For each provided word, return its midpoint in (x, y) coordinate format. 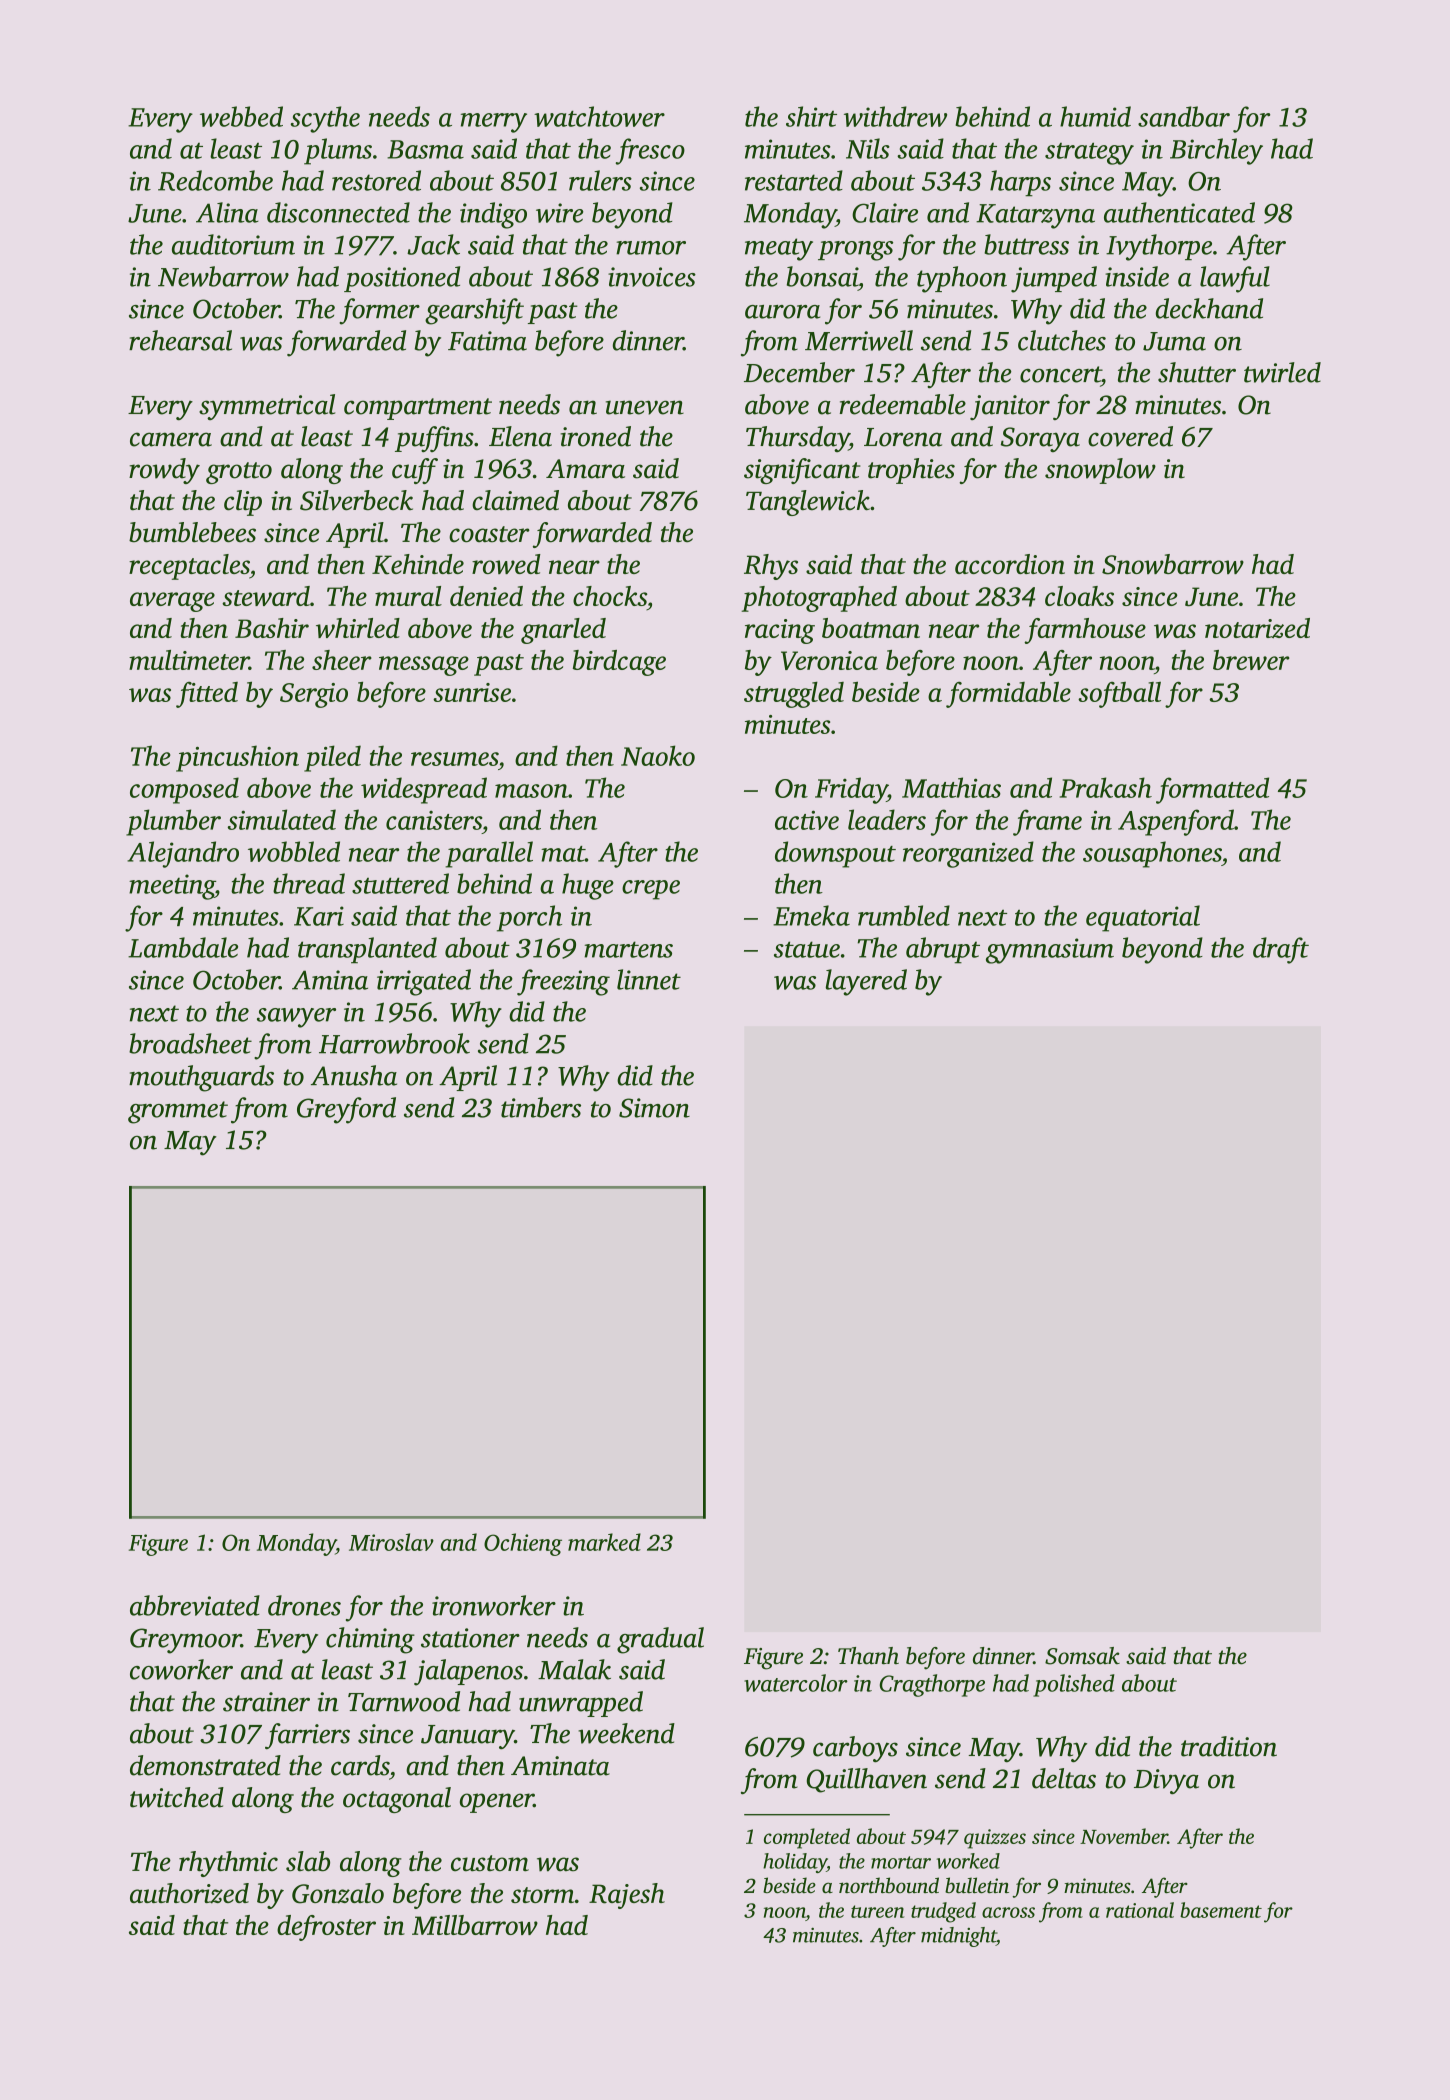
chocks (610, 596)
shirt (811, 116)
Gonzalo (338, 1893)
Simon (654, 1108)
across (1008, 1912)
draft (1281, 950)
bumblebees (192, 532)
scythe (325, 119)
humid (1095, 116)
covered (1130, 436)
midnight (958, 1937)
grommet (178, 1112)
